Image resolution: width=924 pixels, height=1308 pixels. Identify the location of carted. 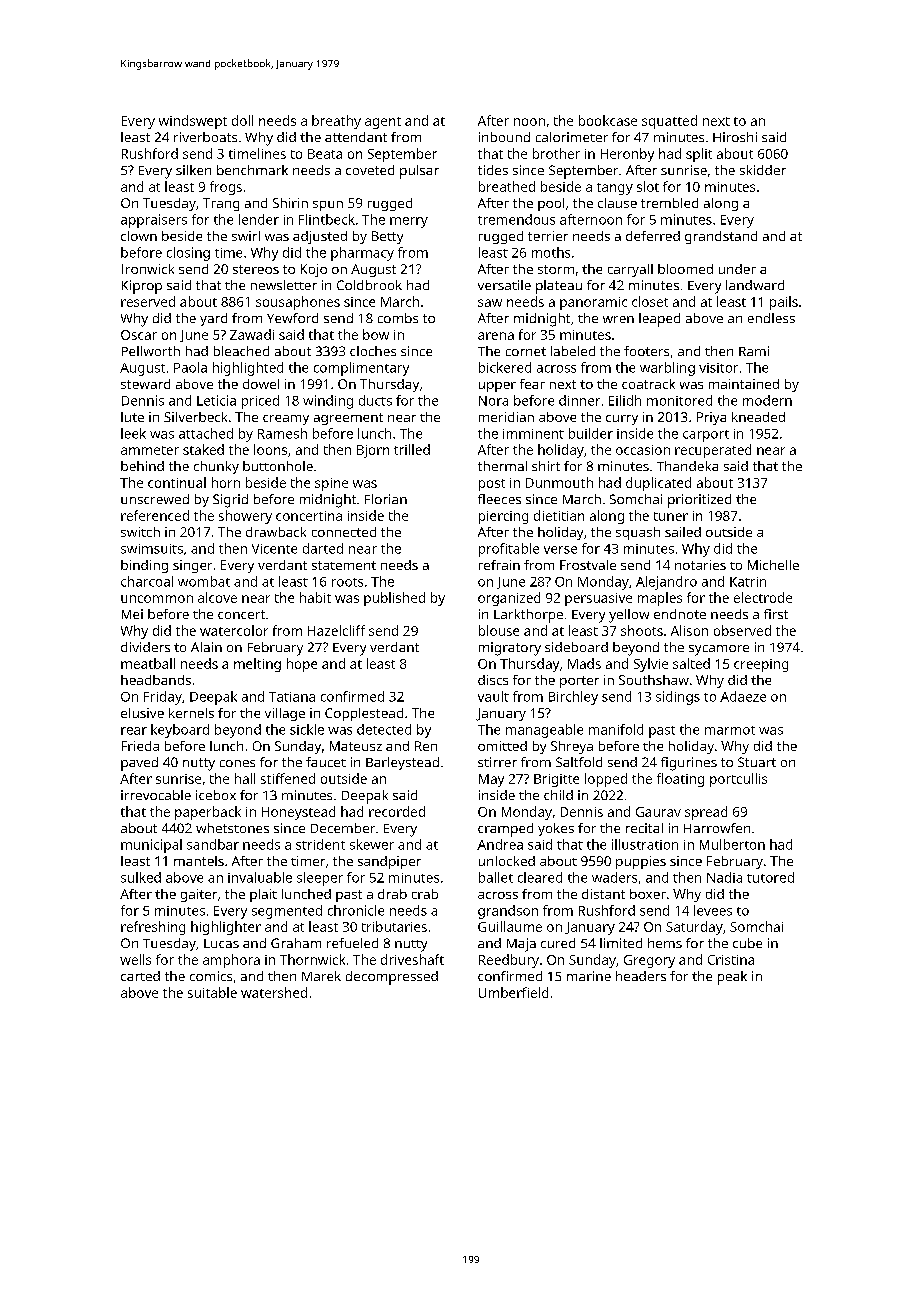
(140, 976).
